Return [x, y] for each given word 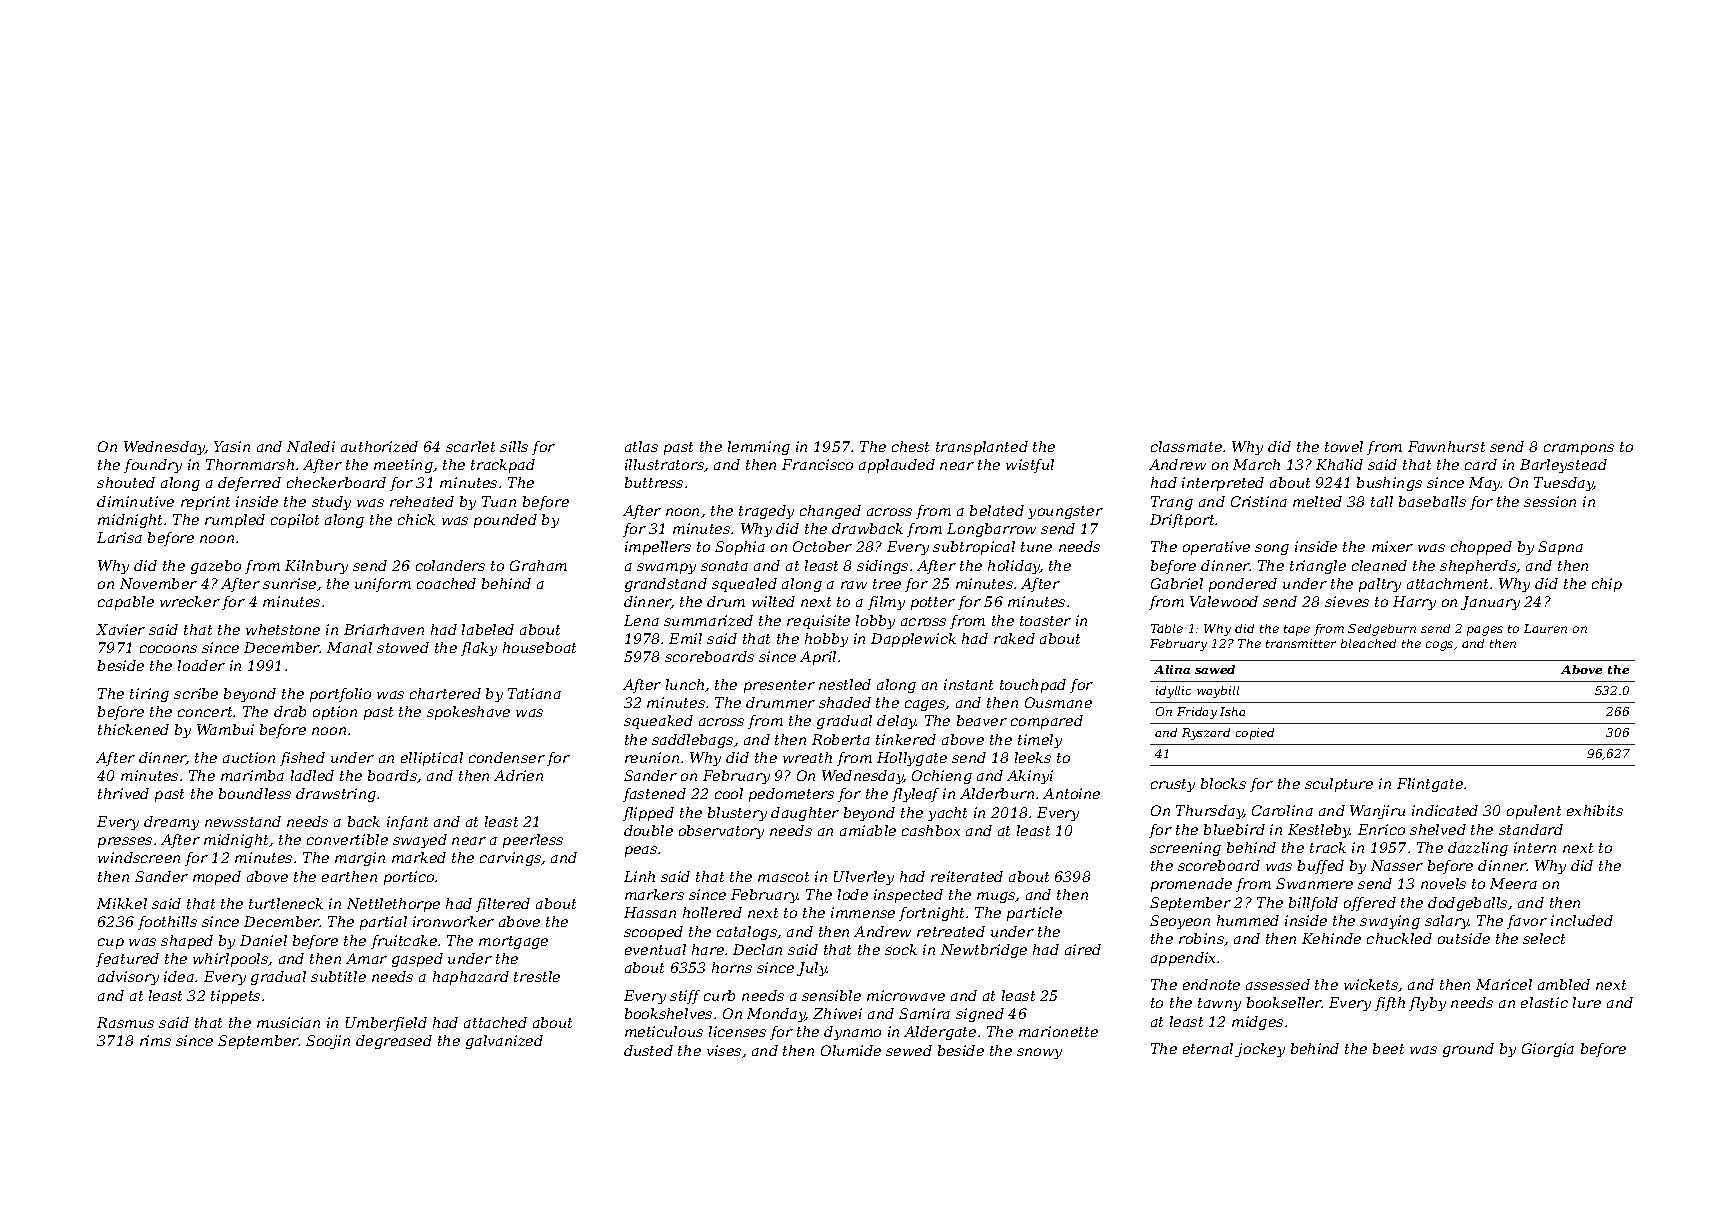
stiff [685, 997]
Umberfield [386, 1024]
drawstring [336, 795]
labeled [488, 629]
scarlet [470, 446]
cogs [1439, 646]
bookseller [1284, 1002]
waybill [1218, 692]
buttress [654, 482]
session [1550, 501]
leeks [1033, 757]
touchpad [1033, 686]
